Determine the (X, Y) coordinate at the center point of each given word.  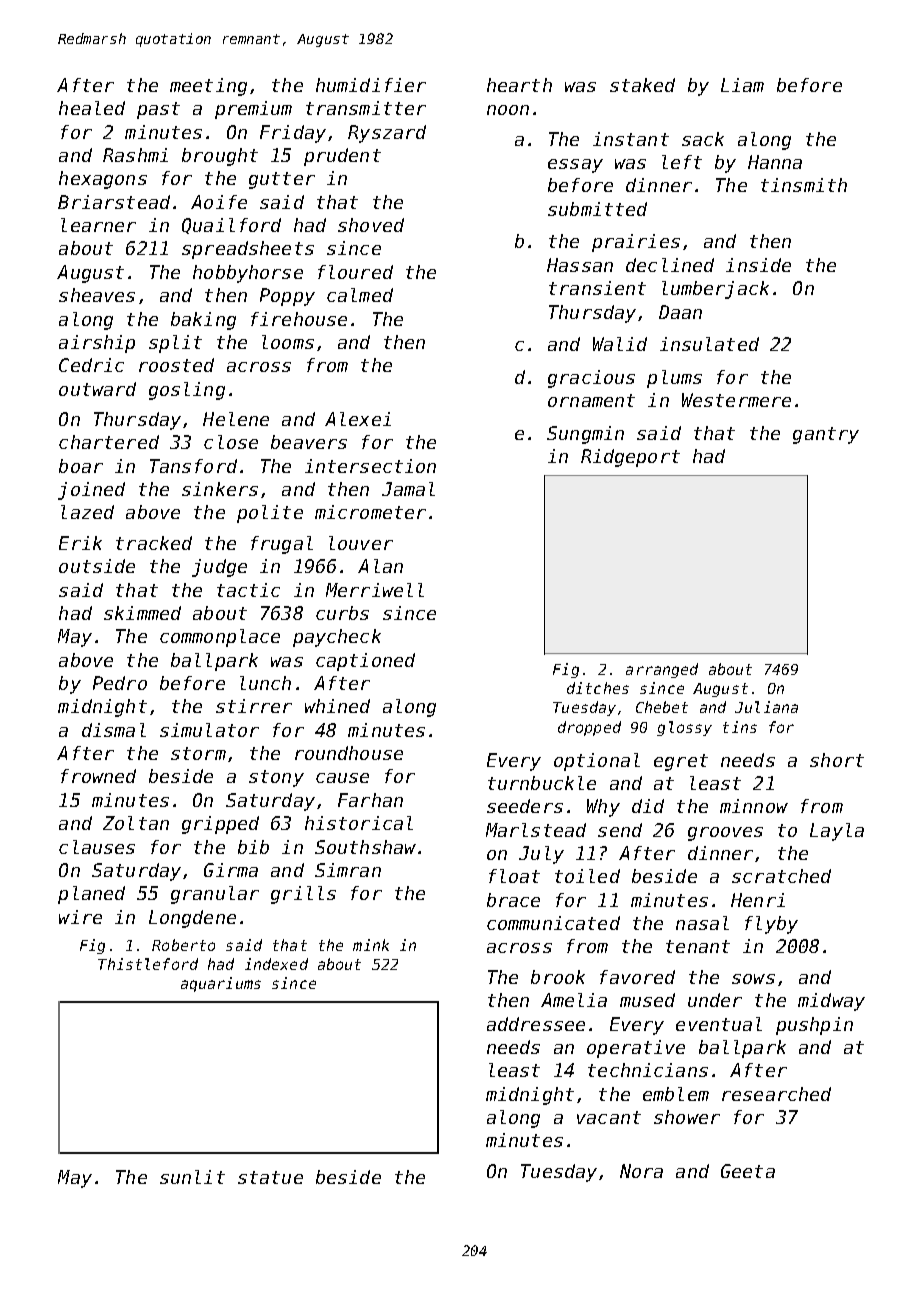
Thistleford (148, 964)
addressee (536, 1024)
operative (636, 1049)
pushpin (814, 1026)
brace (513, 900)
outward (97, 389)
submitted (597, 209)
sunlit (192, 1177)
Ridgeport (630, 458)
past (158, 110)
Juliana (766, 707)
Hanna (775, 162)
